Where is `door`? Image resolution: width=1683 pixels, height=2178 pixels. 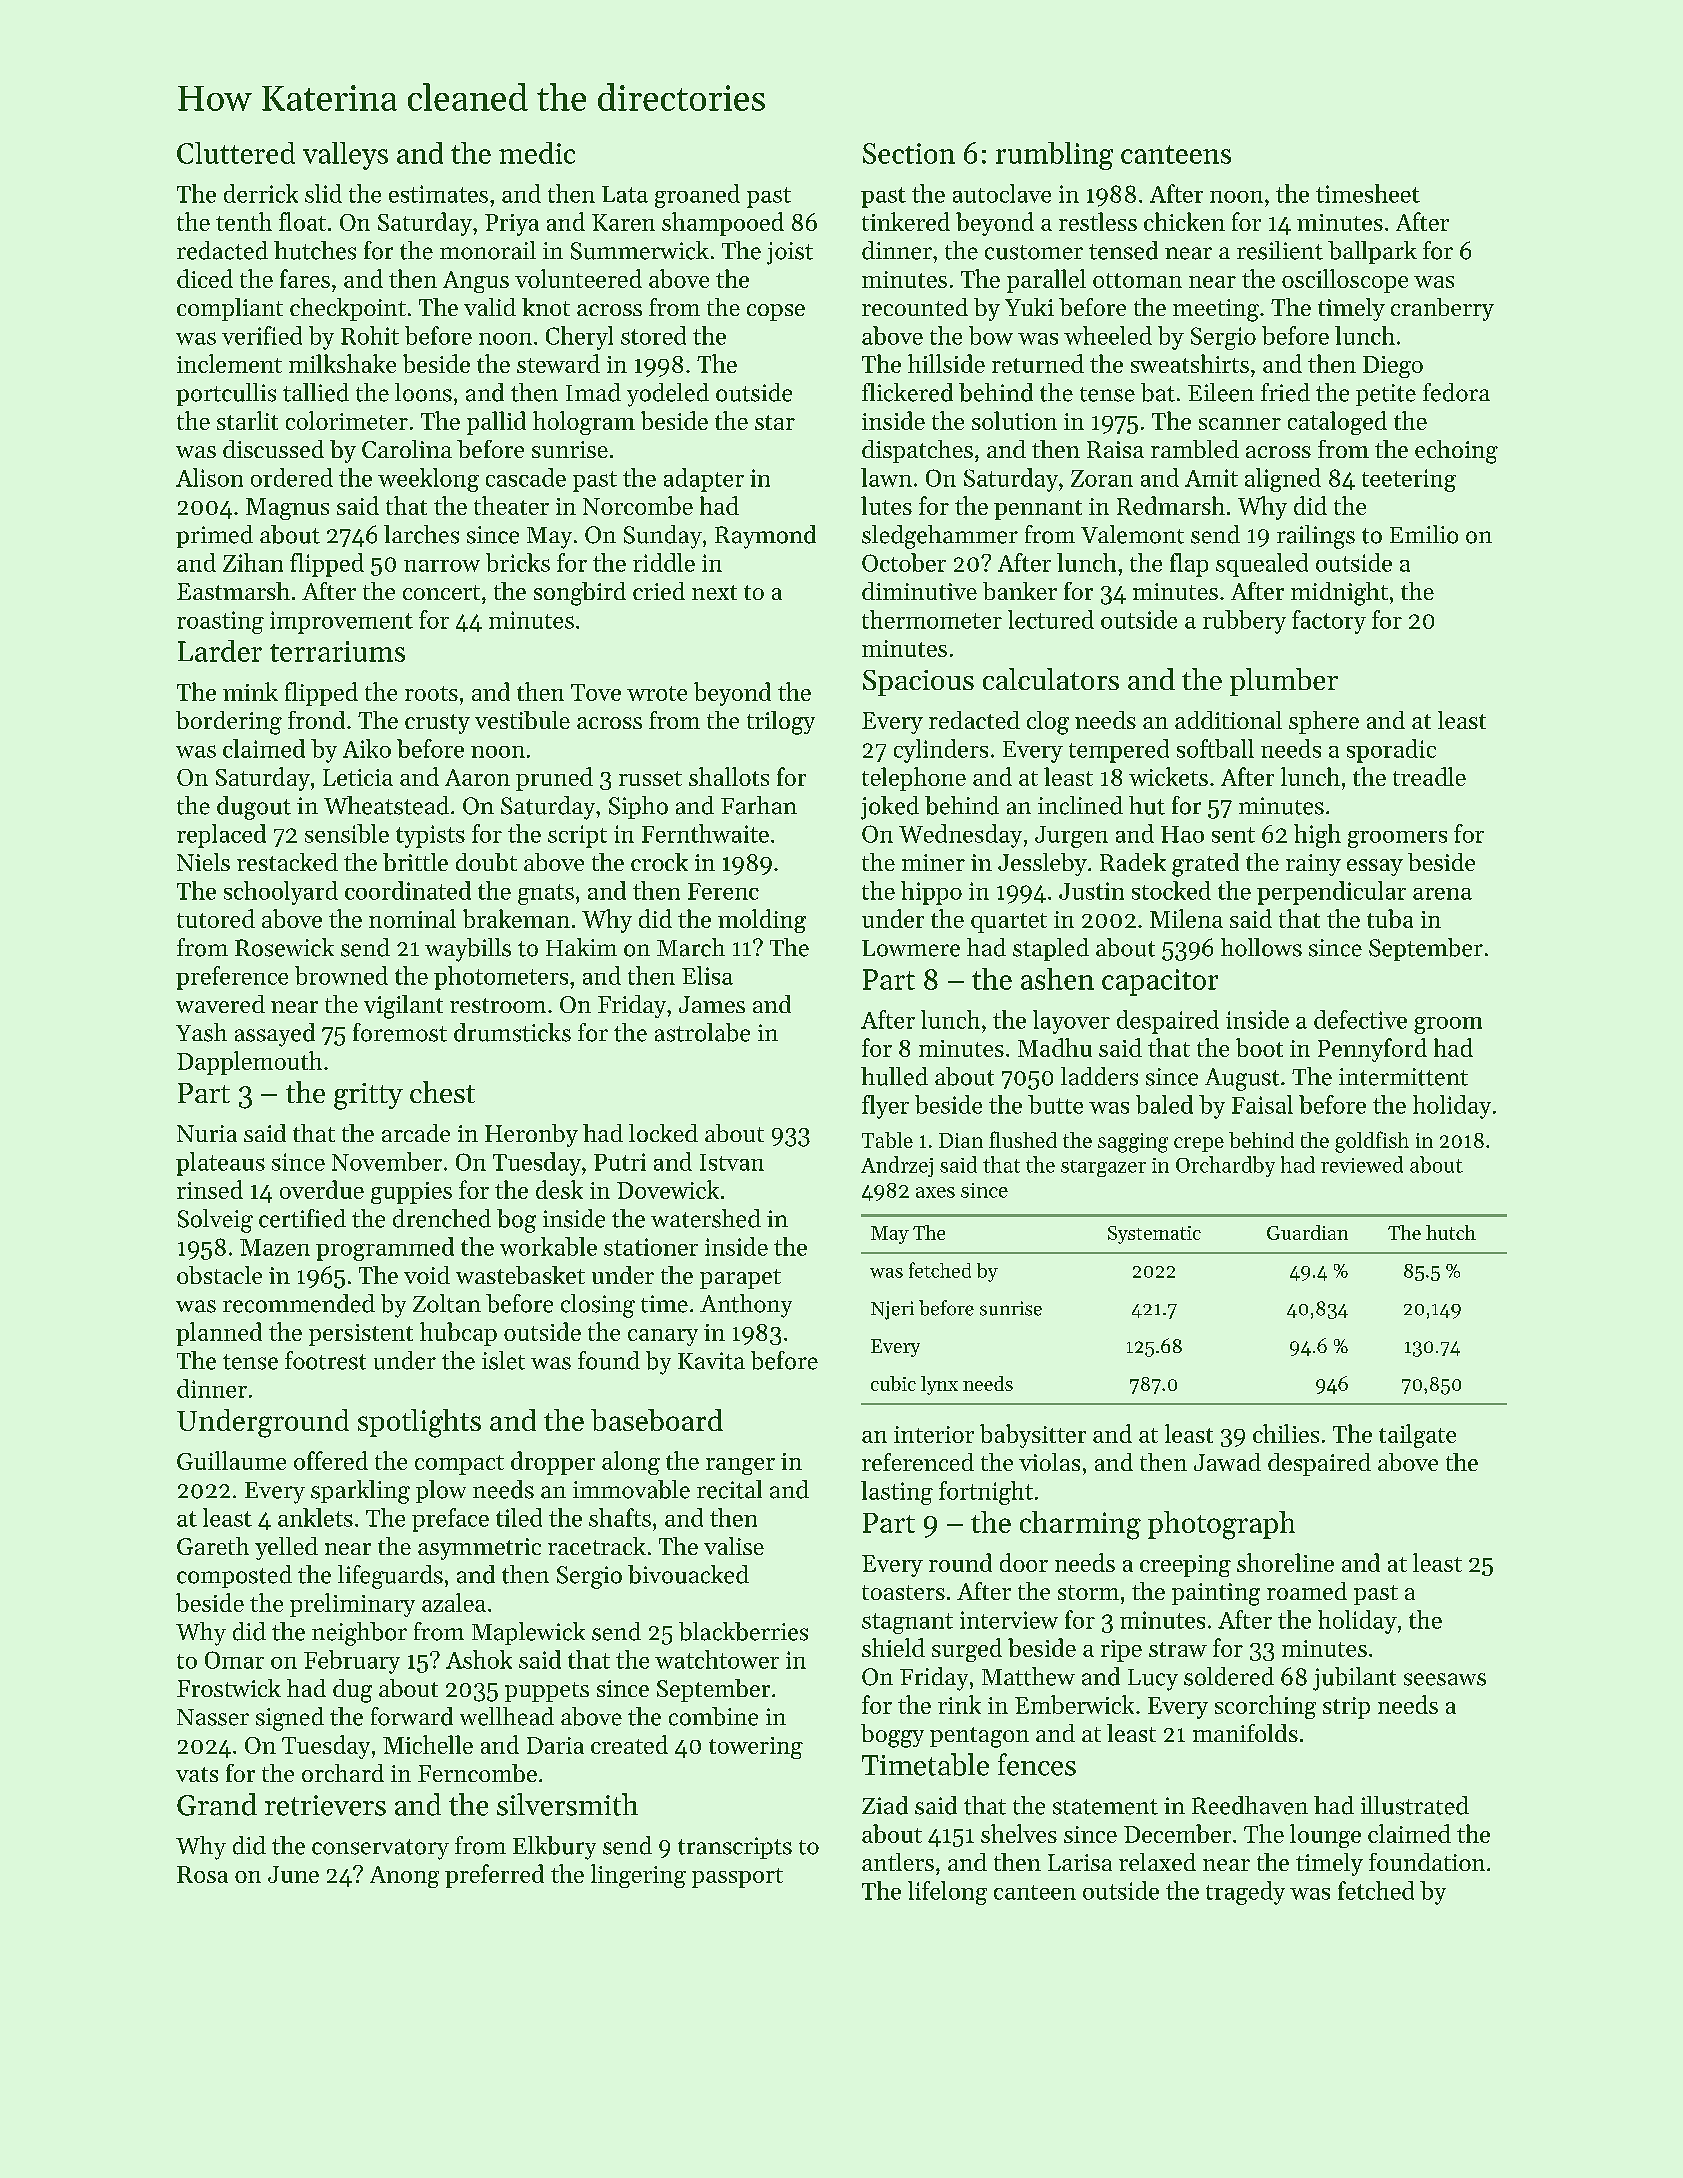 door is located at coordinates (1024, 1562).
